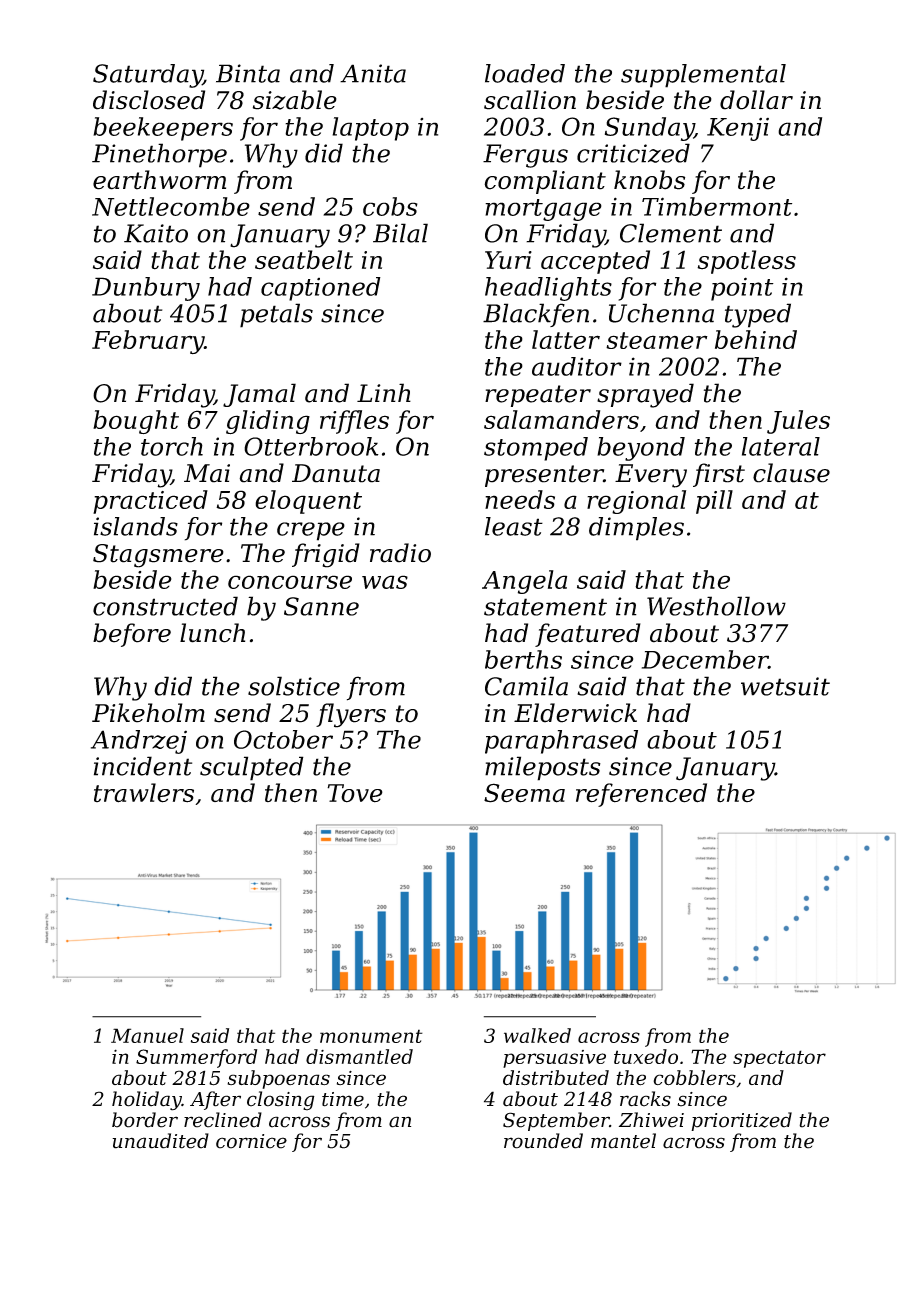 The image size is (924, 1311). What do you see at coordinates (738, 129) in the screenshot?
I see `Kenji` at bounding box center [738, 129].
